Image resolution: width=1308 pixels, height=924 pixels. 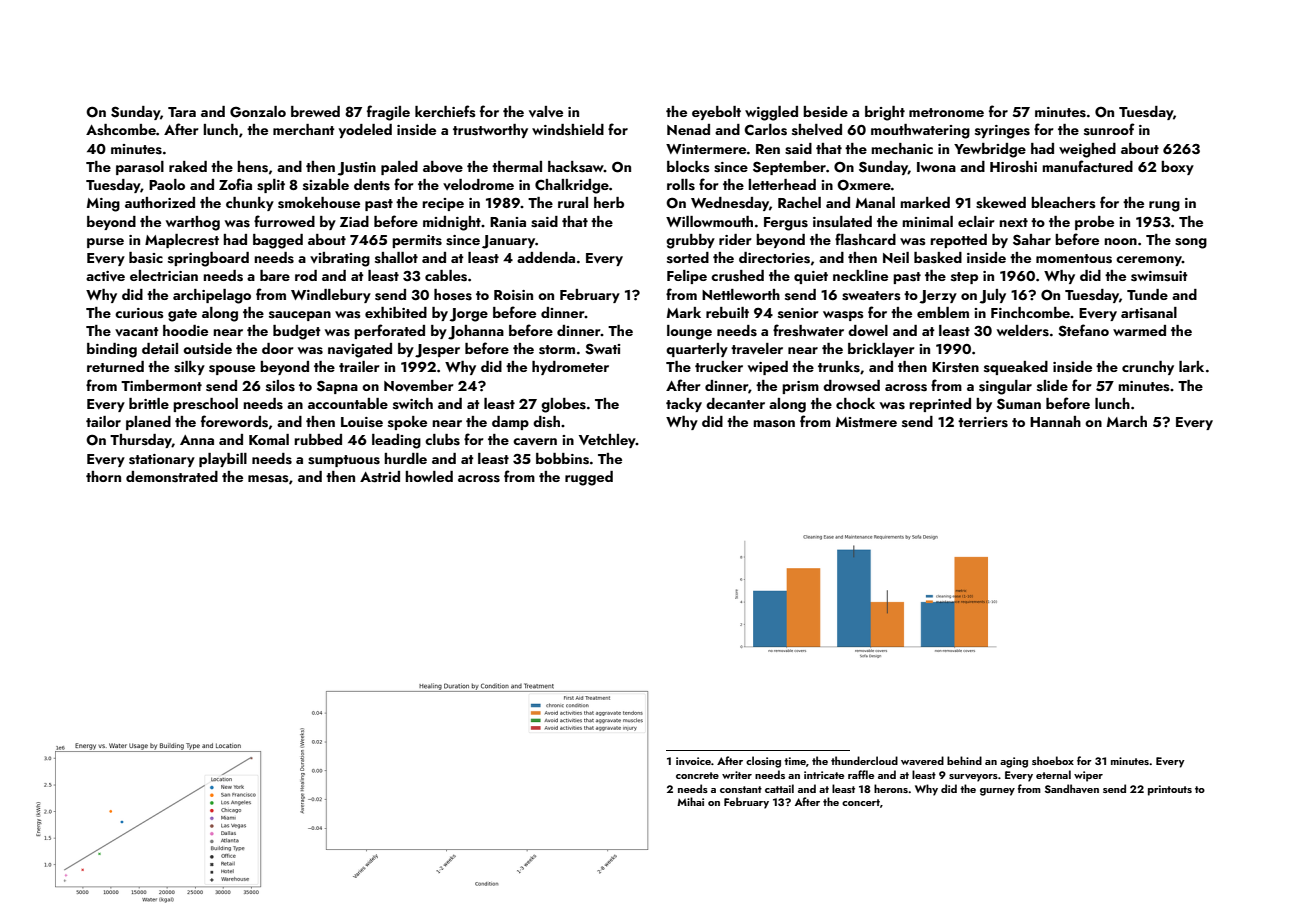 I want to click on tailor, so click(x=103, y=421).
